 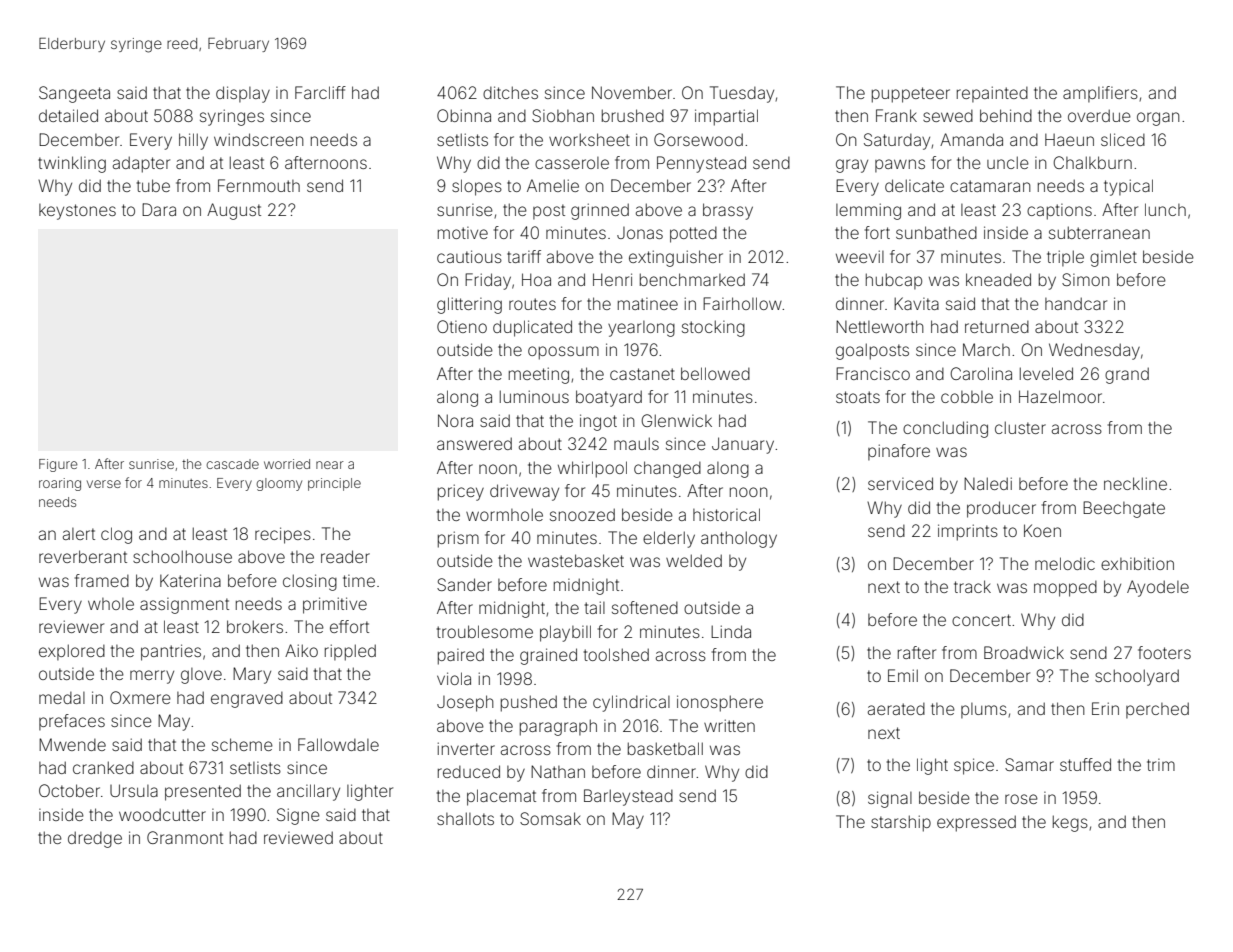 I want to click on Signe, so click(x=298, y=816).
